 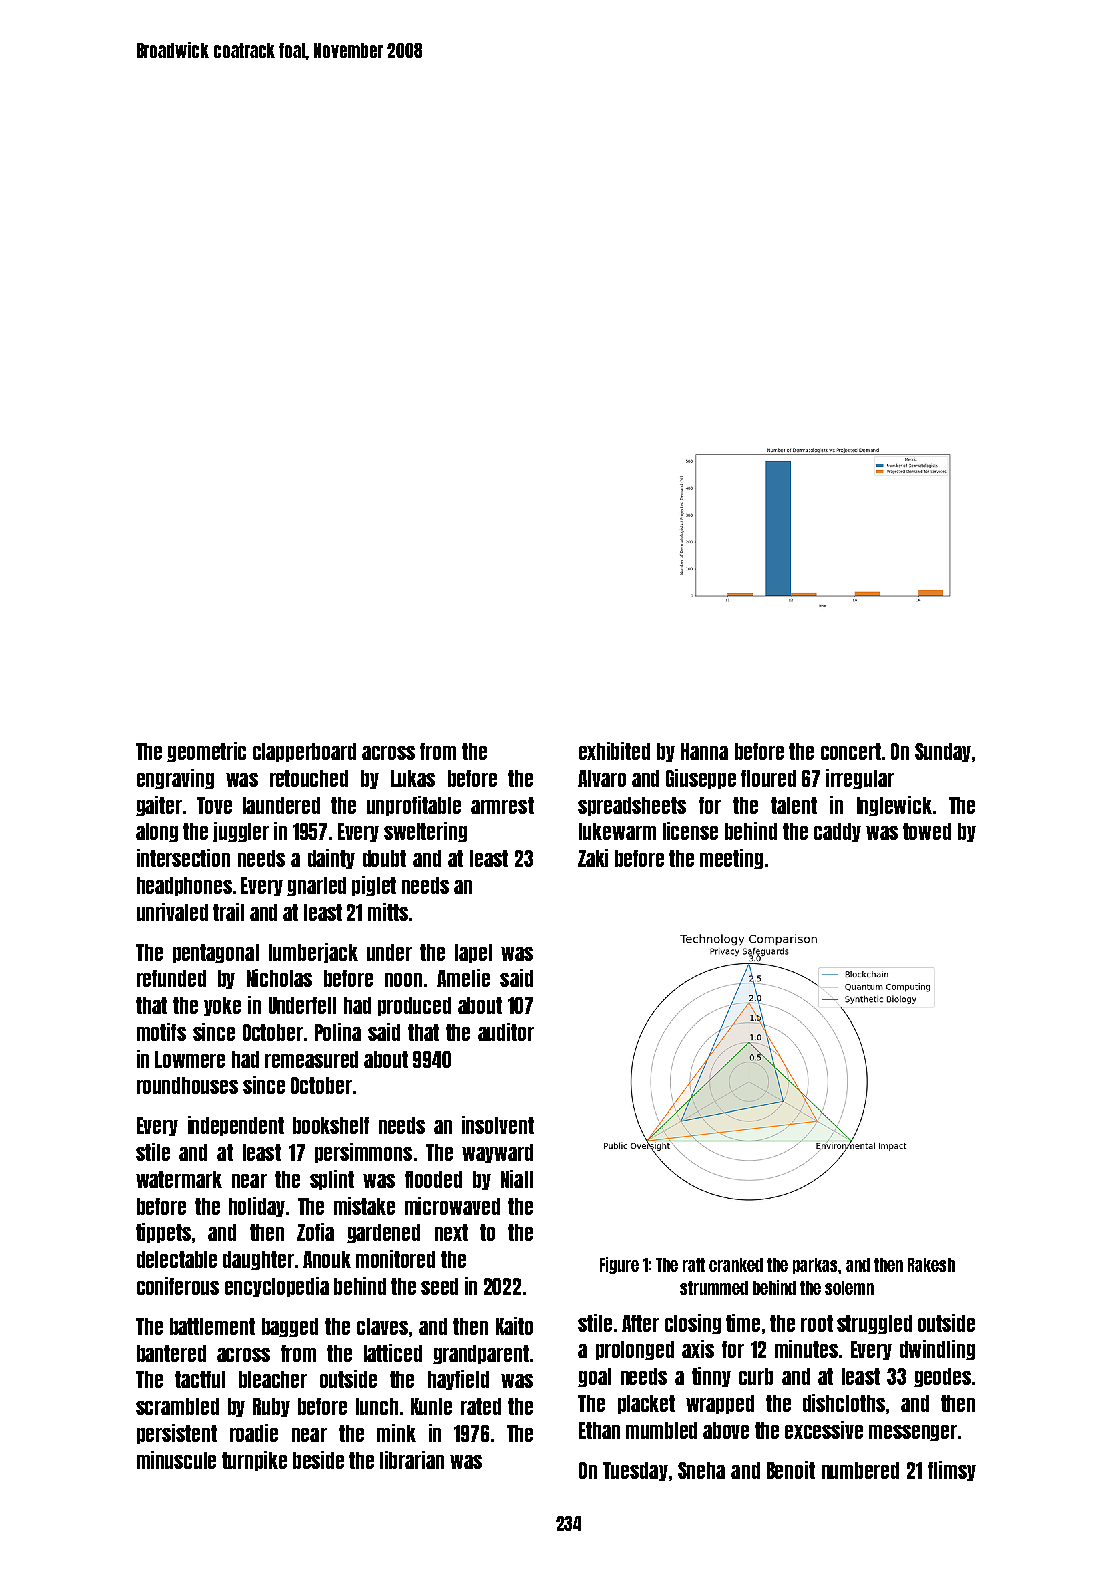 I want to click on auditor, so click(x=506, y=1032).
